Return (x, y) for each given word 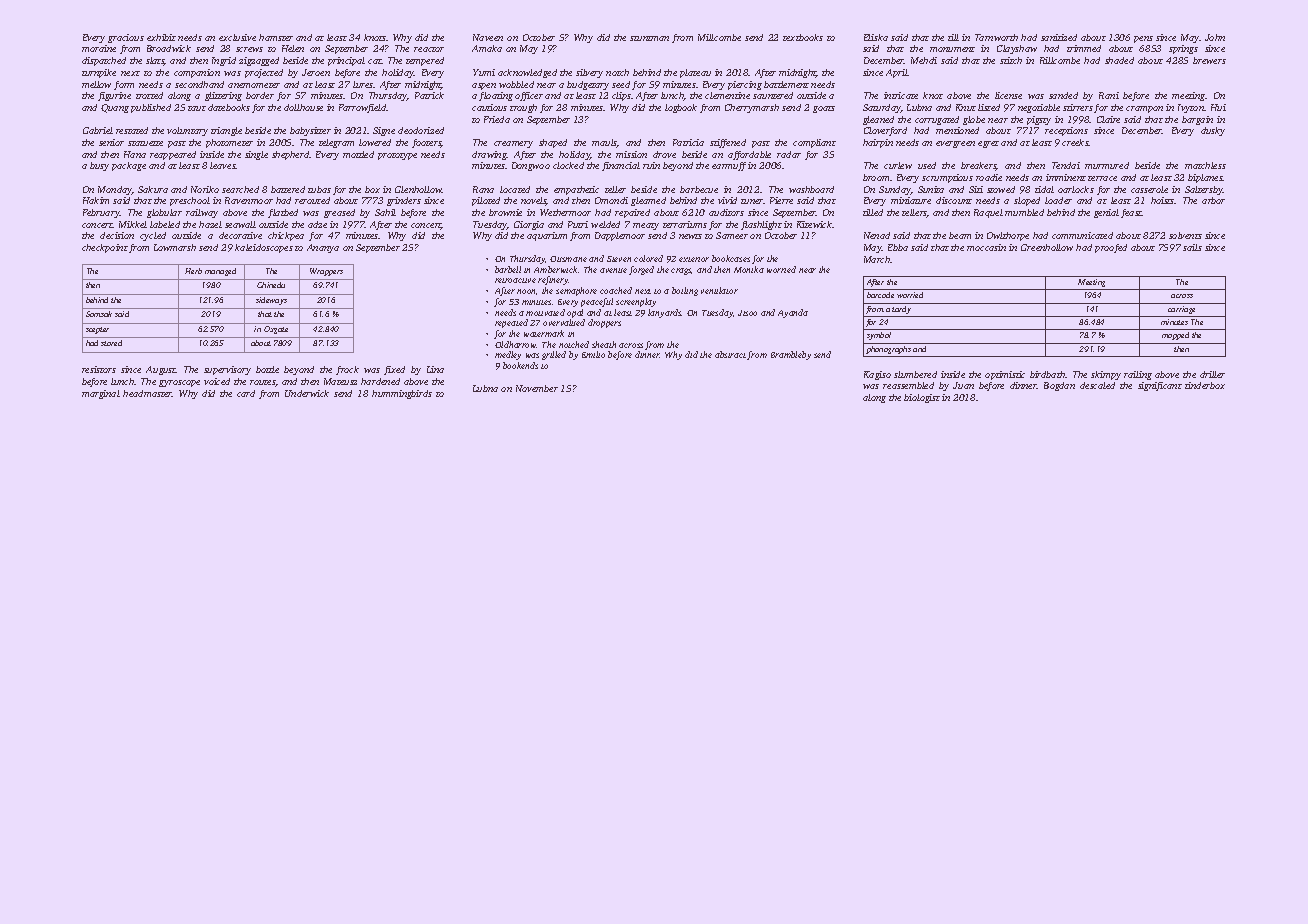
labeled (165, 224)
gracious (126, 38)
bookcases (731, 258)
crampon (1144, 109)
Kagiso (877, 375)
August (161, 370)
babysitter (310, 131)
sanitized (1059, 37)
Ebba (898, 247)
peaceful (597, 302)
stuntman (649, 38)
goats (824, 109)
